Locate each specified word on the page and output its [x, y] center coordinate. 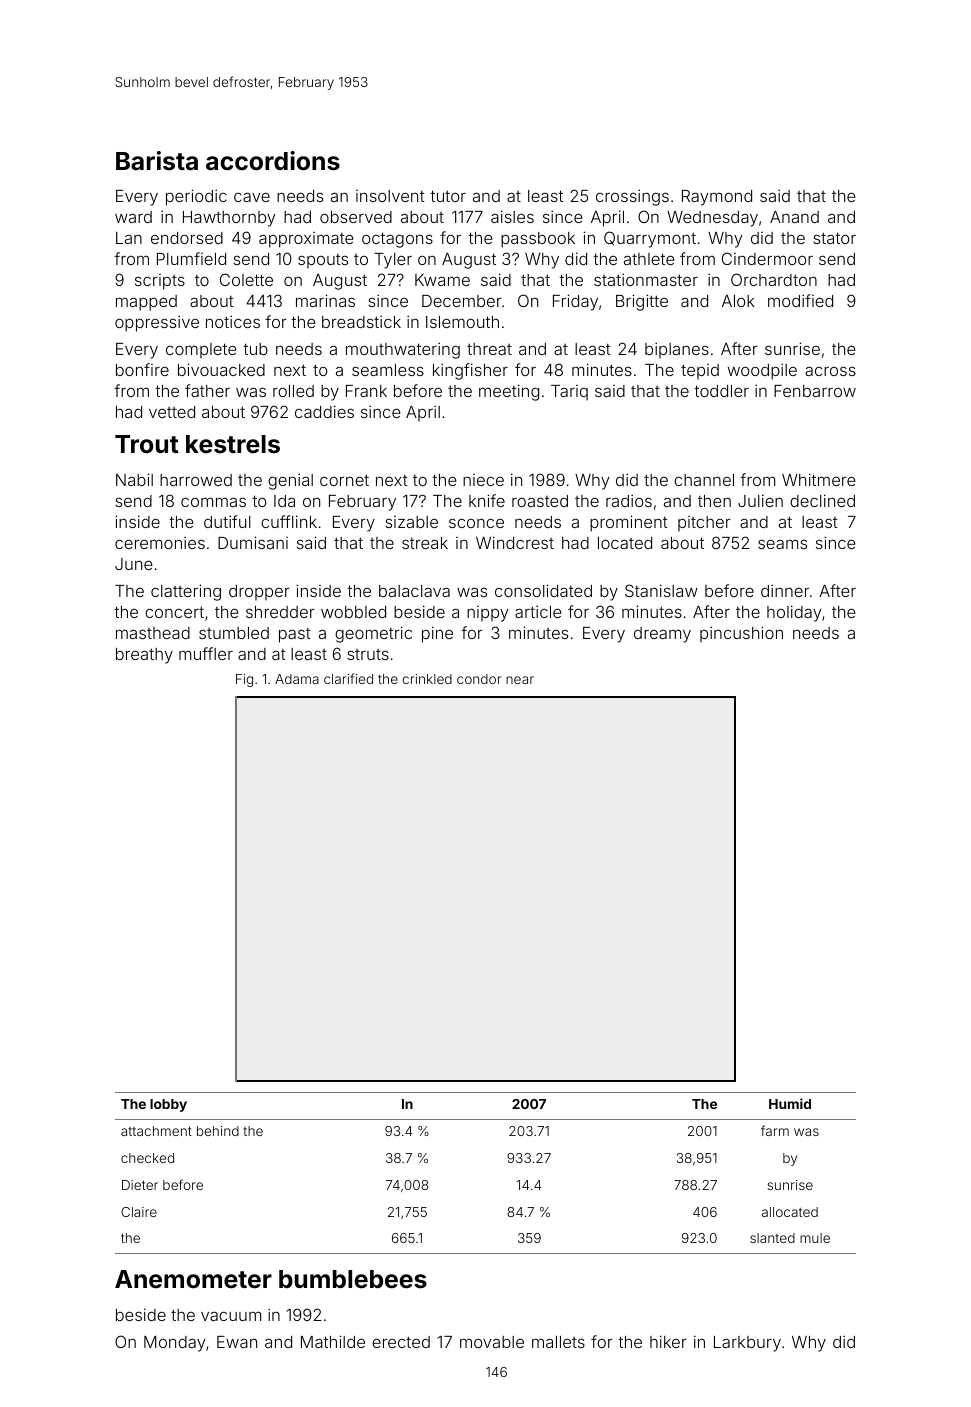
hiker [668, 1341]
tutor [448, 196]
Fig [244, 680]
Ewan [237, 1342]
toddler [721, 391]
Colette [246, 279]
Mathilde [333, 1341]
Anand [794, 217]
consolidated [543, 590]
